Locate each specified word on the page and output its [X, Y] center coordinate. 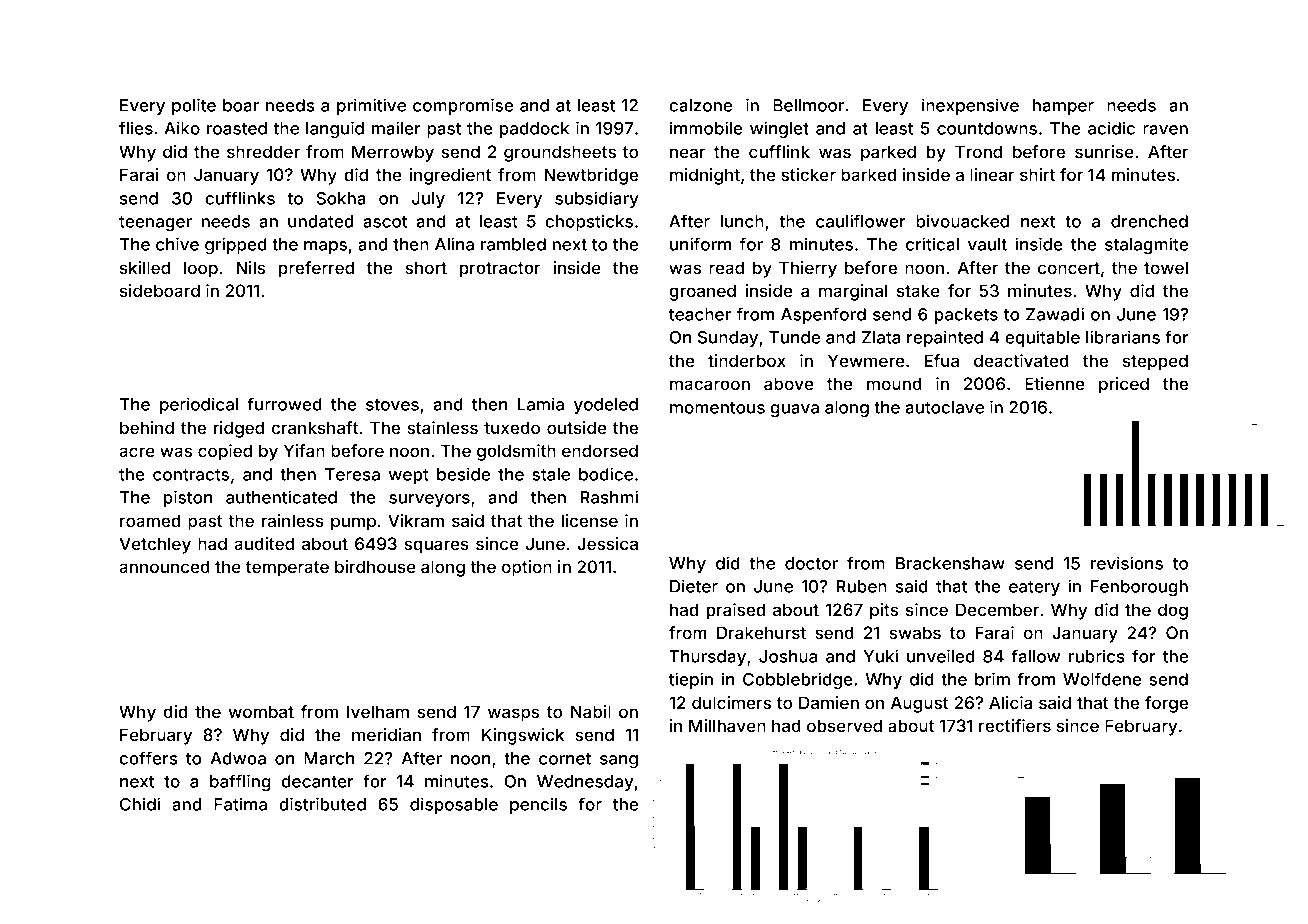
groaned [702, 292]
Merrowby [393, 153]
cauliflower [861, 221]
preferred [316, 269]
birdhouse [375, 566]
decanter [318, 781]
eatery [1034, 588]
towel [1166, 267]
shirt [1037, 174]
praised [735, 611]
